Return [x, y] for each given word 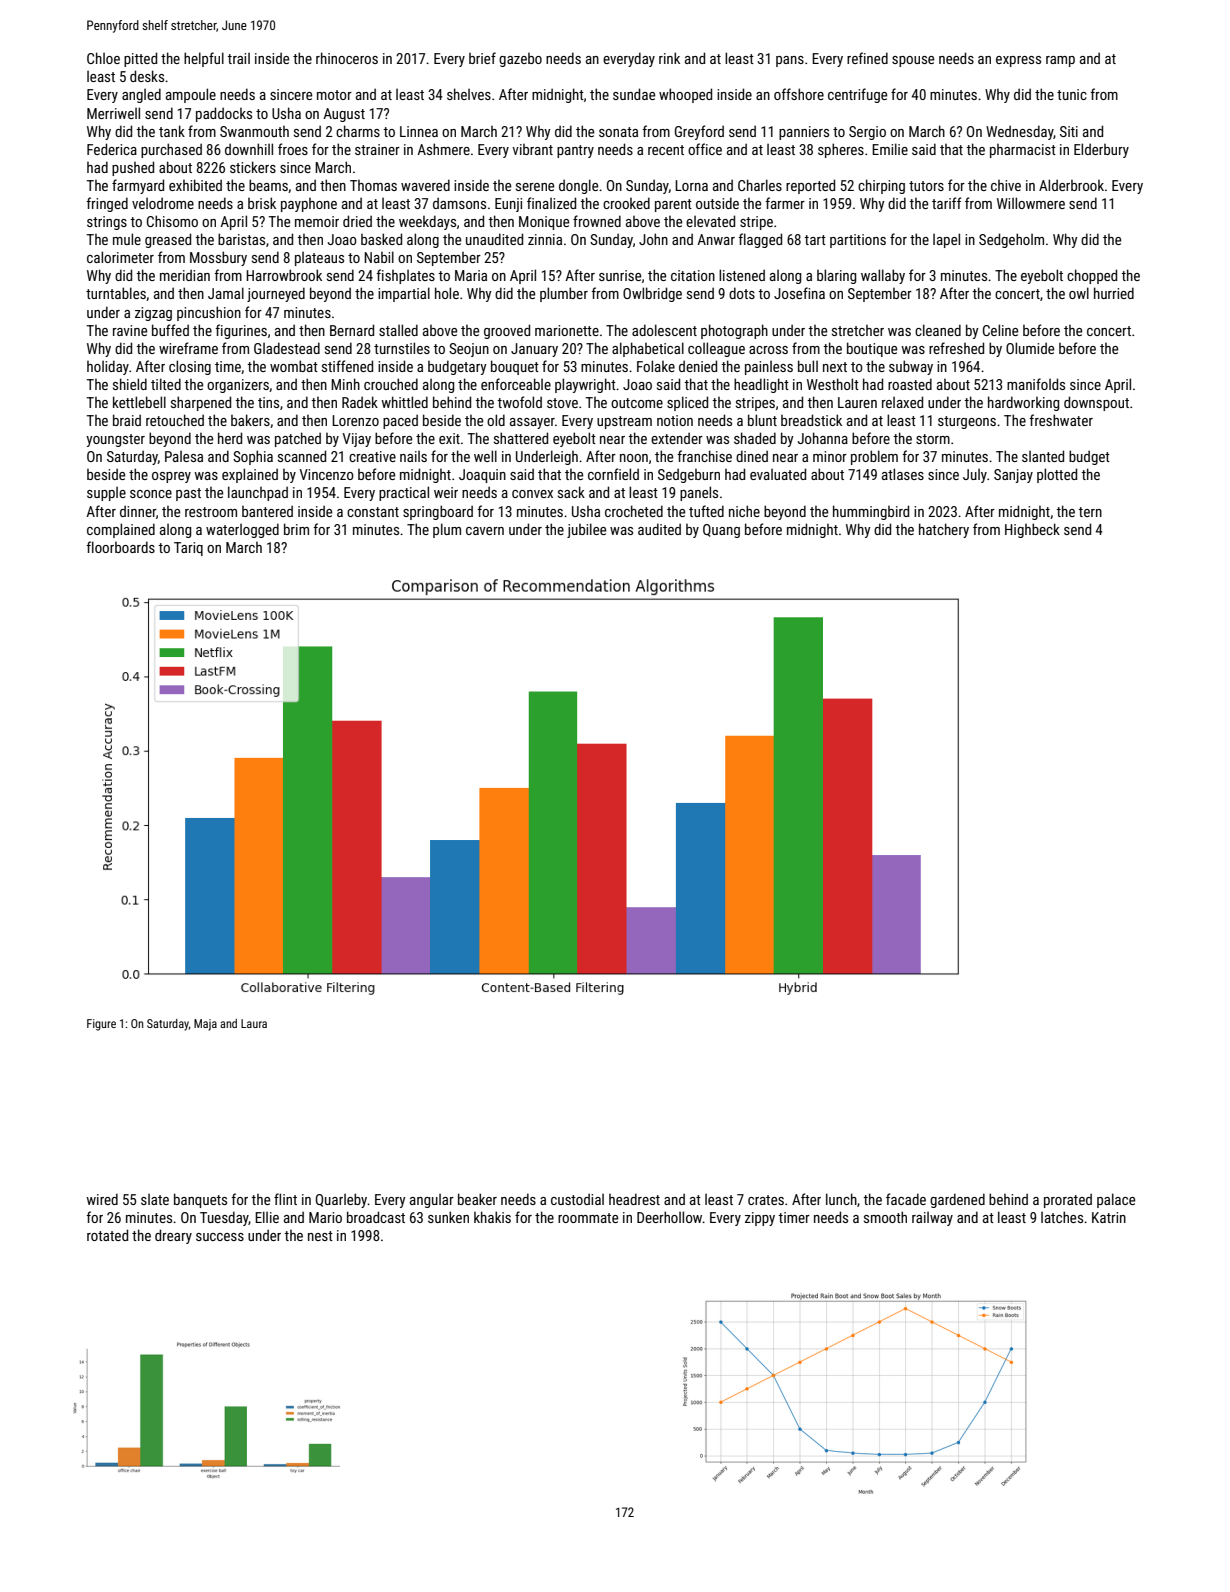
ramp [1060, 61]
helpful [204, 59]
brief [482, 58]
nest [320, 1236]
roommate [588, 1218]
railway [932, 1219]
